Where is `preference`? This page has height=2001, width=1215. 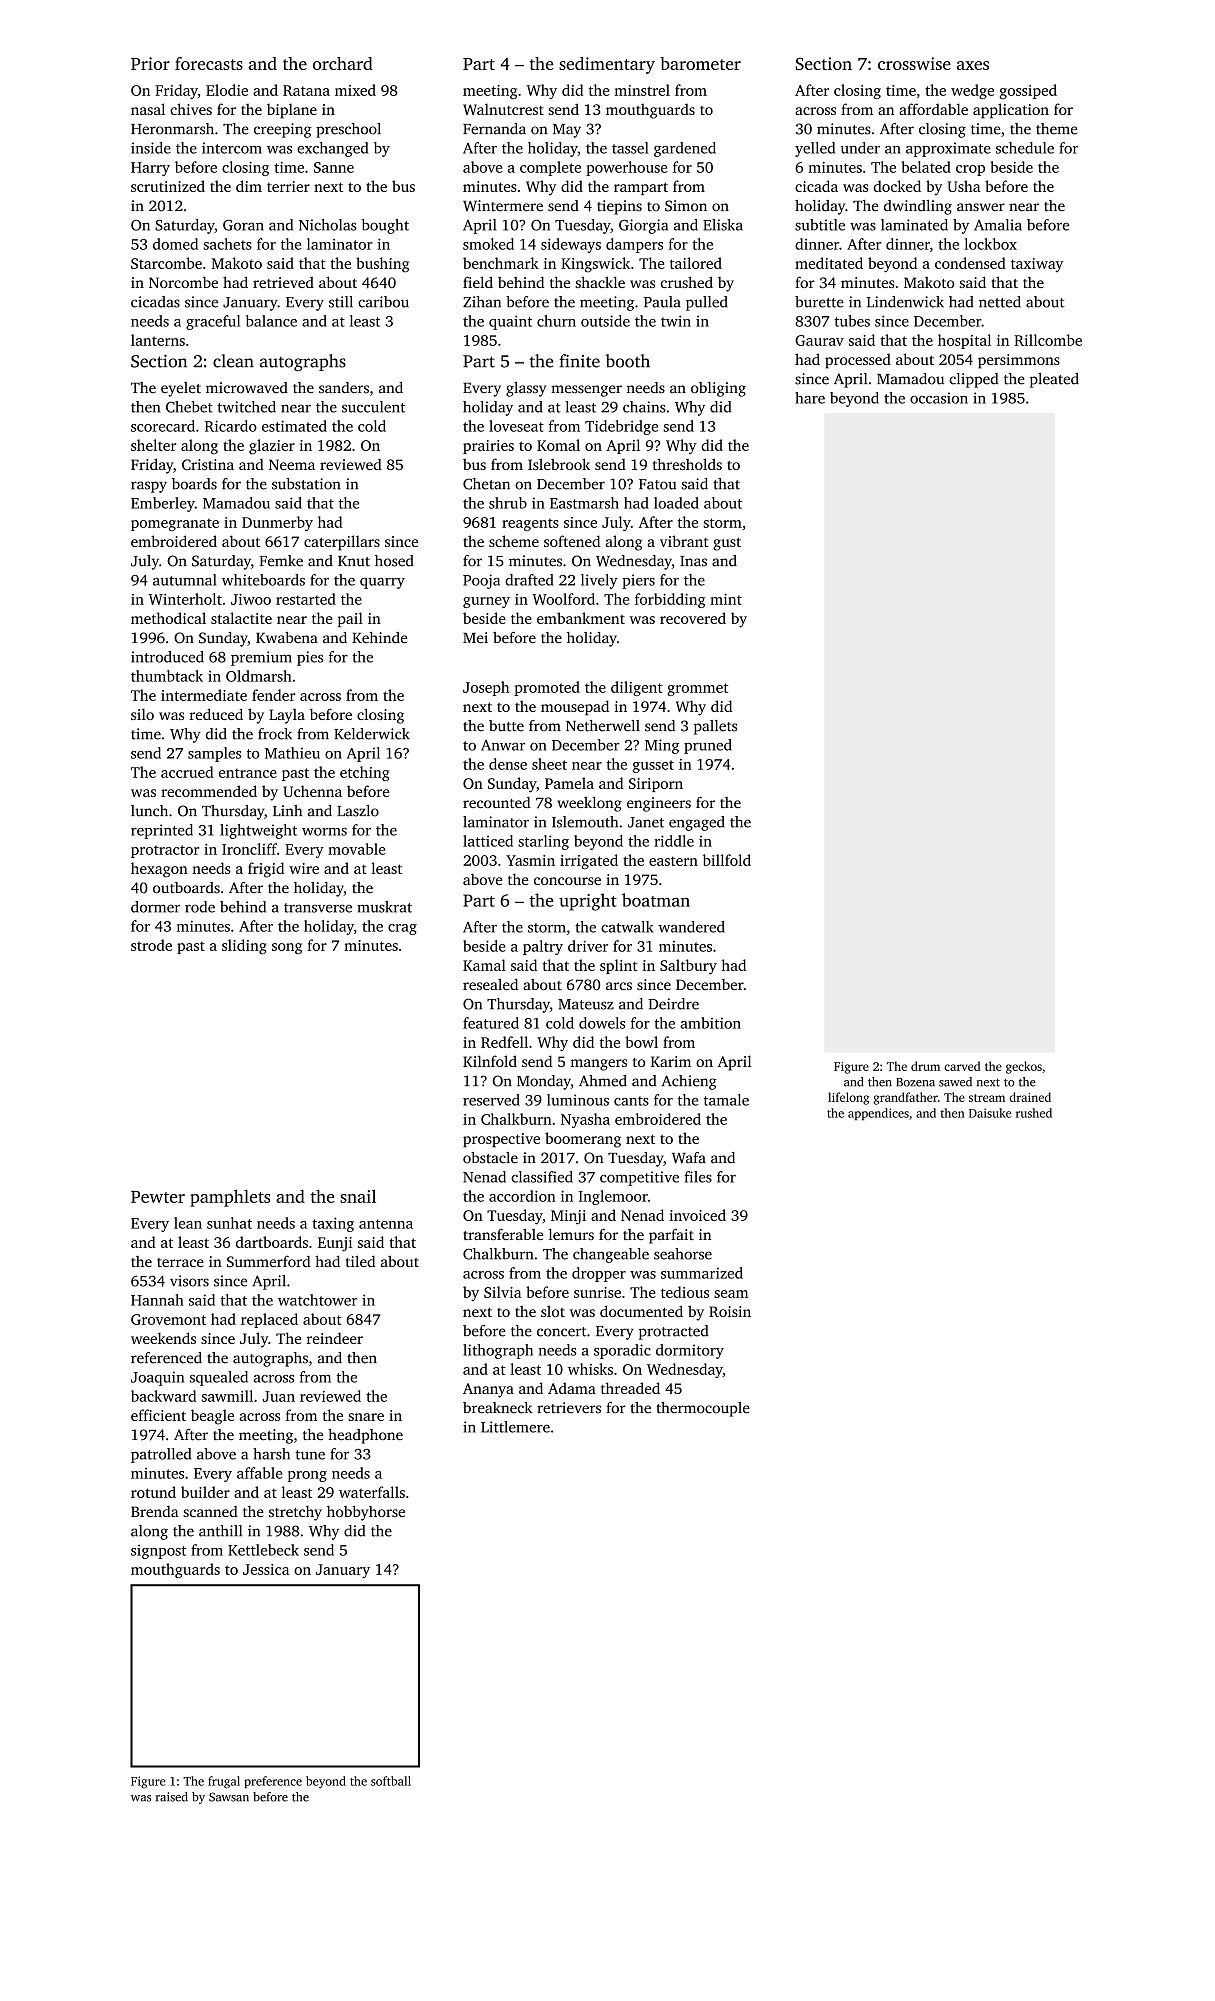
preference is located at coordinates (273, 1782).
